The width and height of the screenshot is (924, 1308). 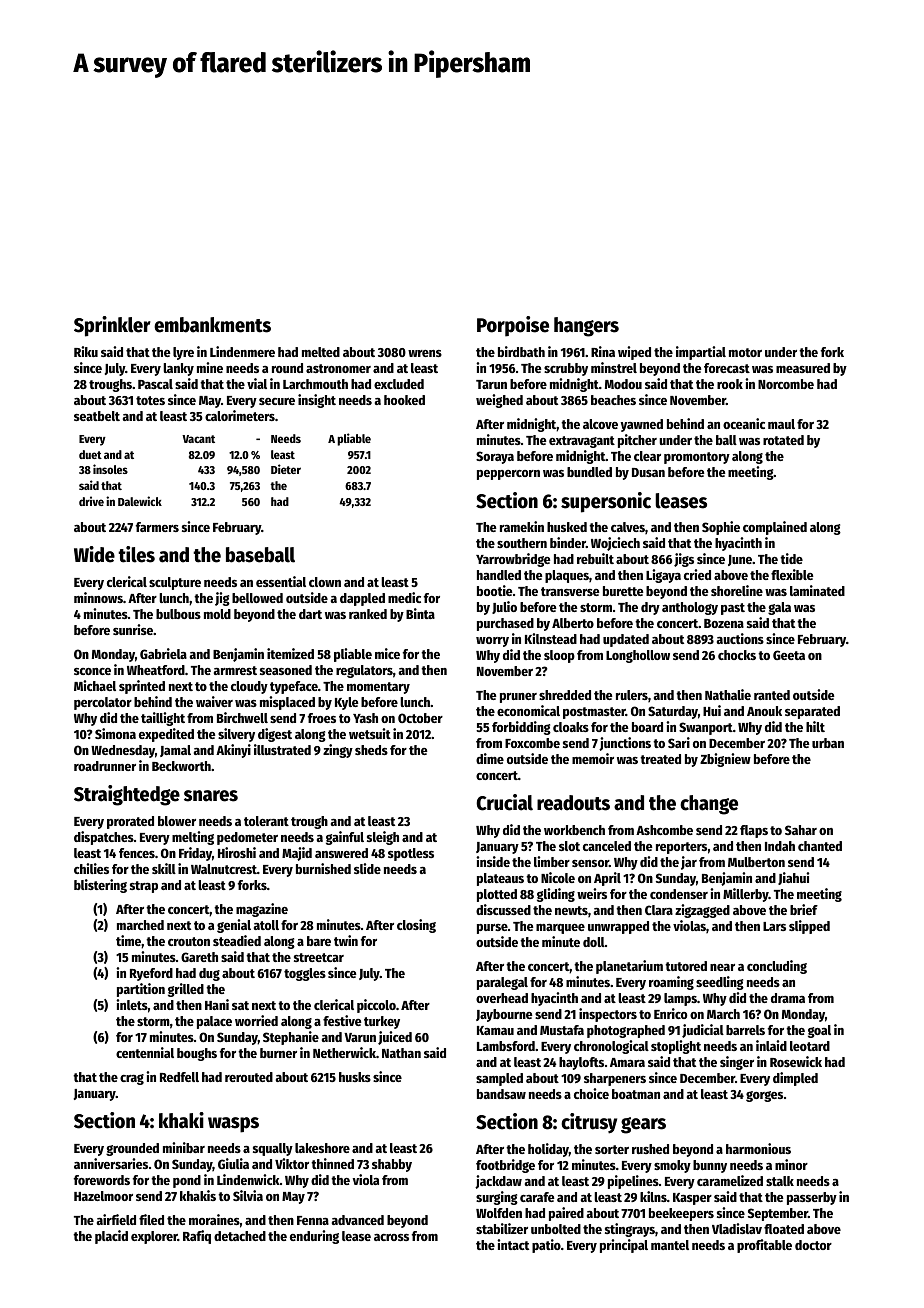 I want to click on handled, so click(x=499, y=575).
